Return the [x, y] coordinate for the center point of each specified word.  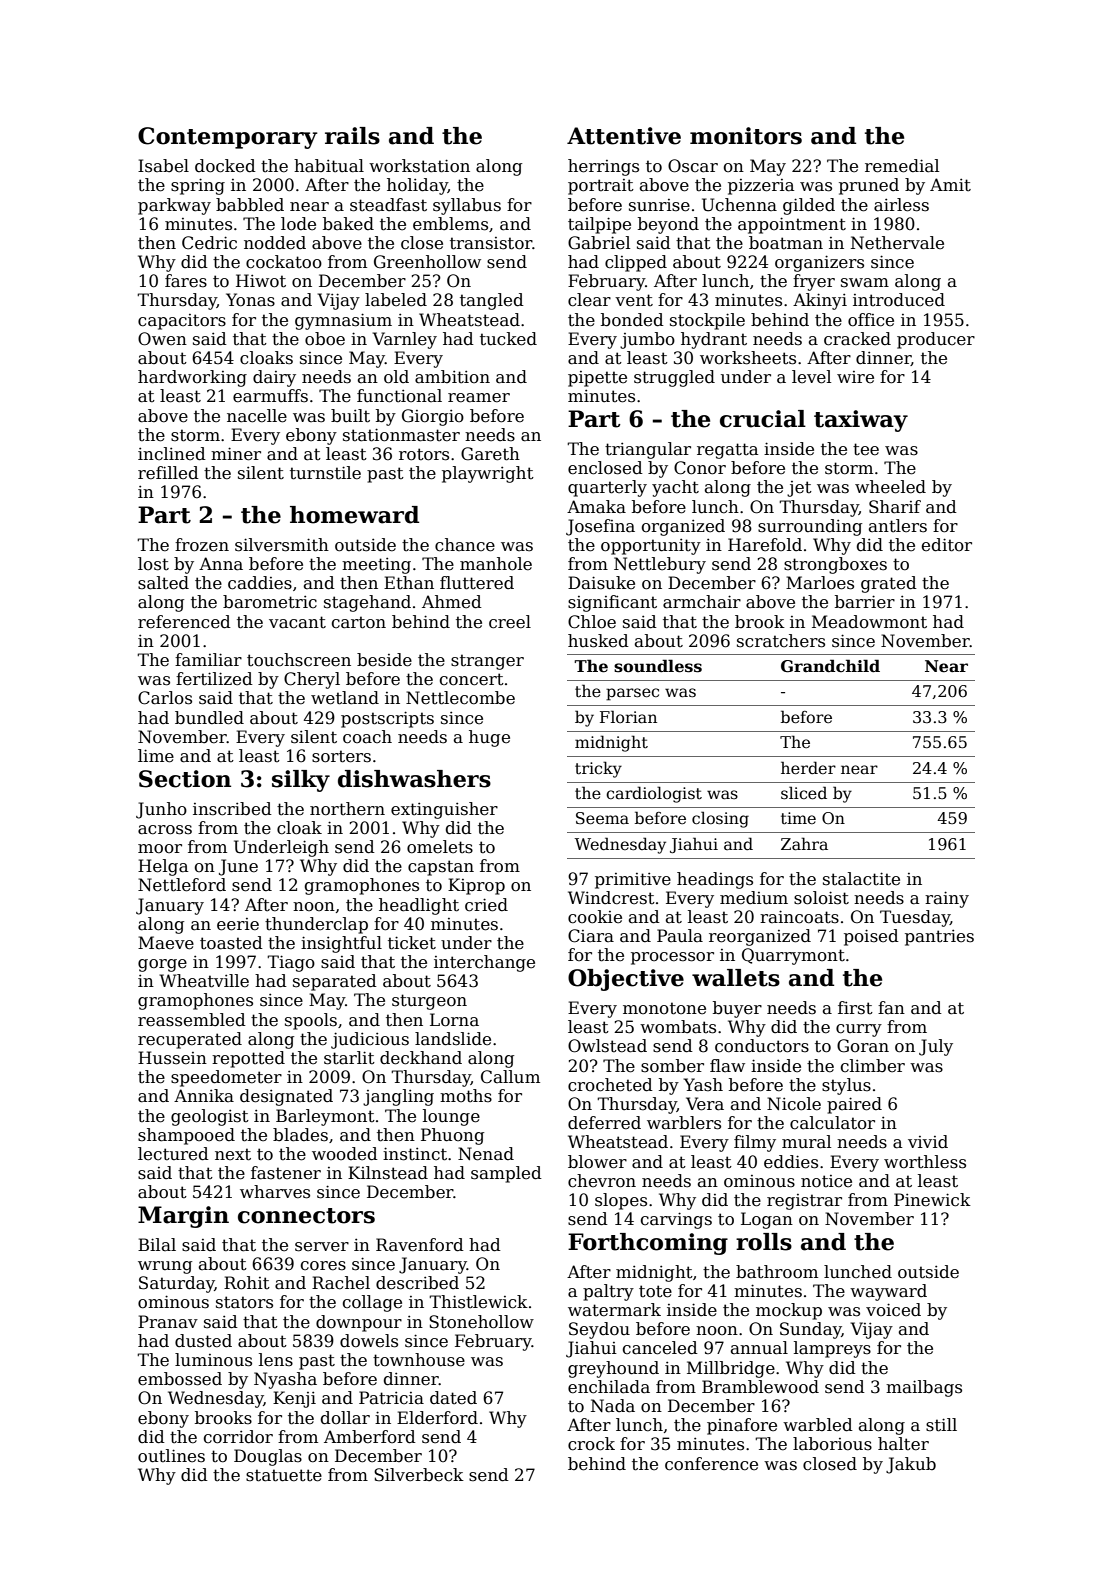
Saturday [177, 1284]
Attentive [624, 136]
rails [352, 136]
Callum [510, 1077]
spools [311, 1021]
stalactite [861, 879]
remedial [902, 166]
